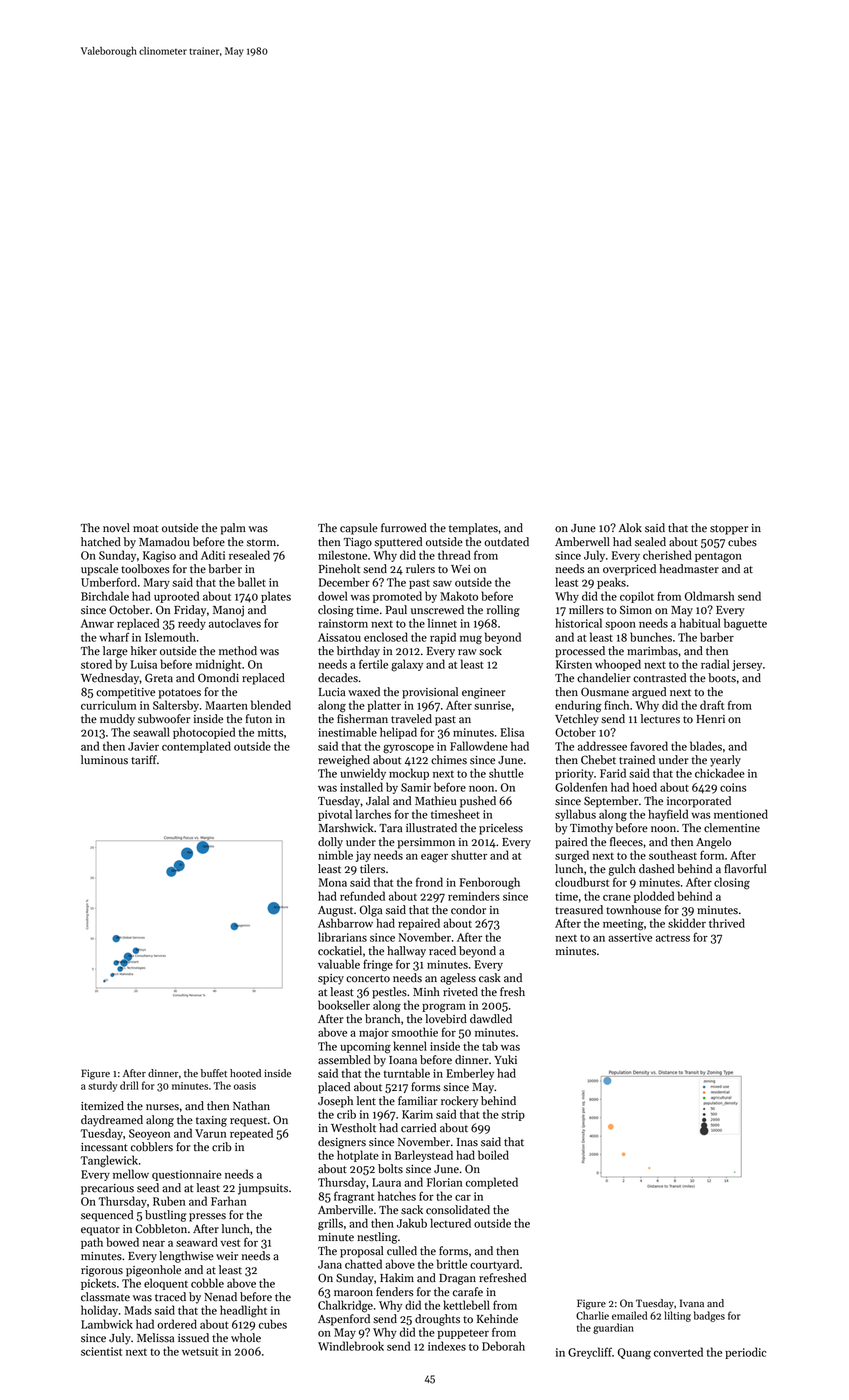  I want to click on lovebird, so click(446, 1019).
